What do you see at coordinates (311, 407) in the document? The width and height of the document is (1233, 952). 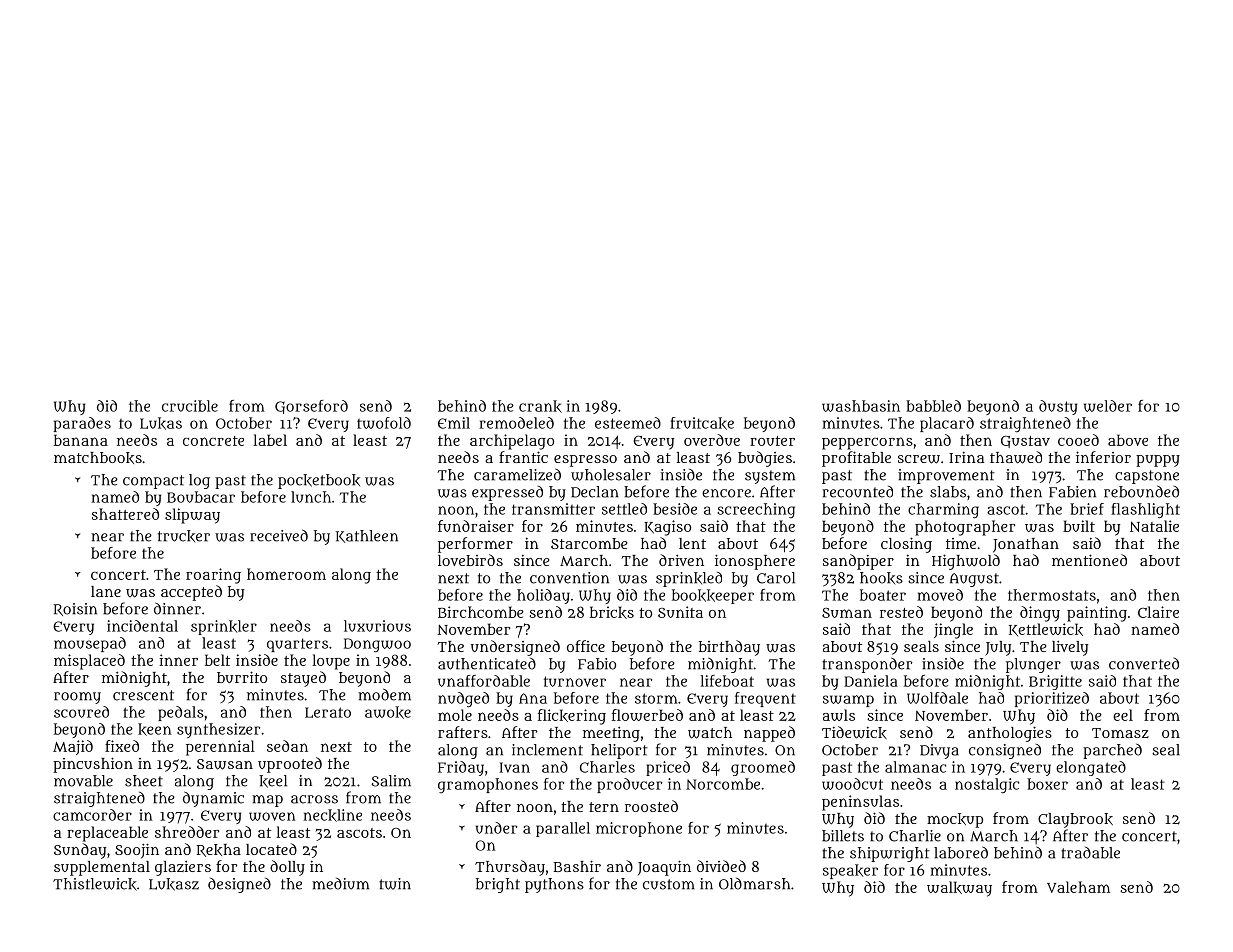 I see `Gorseford` at bounding box center [311, 407].
